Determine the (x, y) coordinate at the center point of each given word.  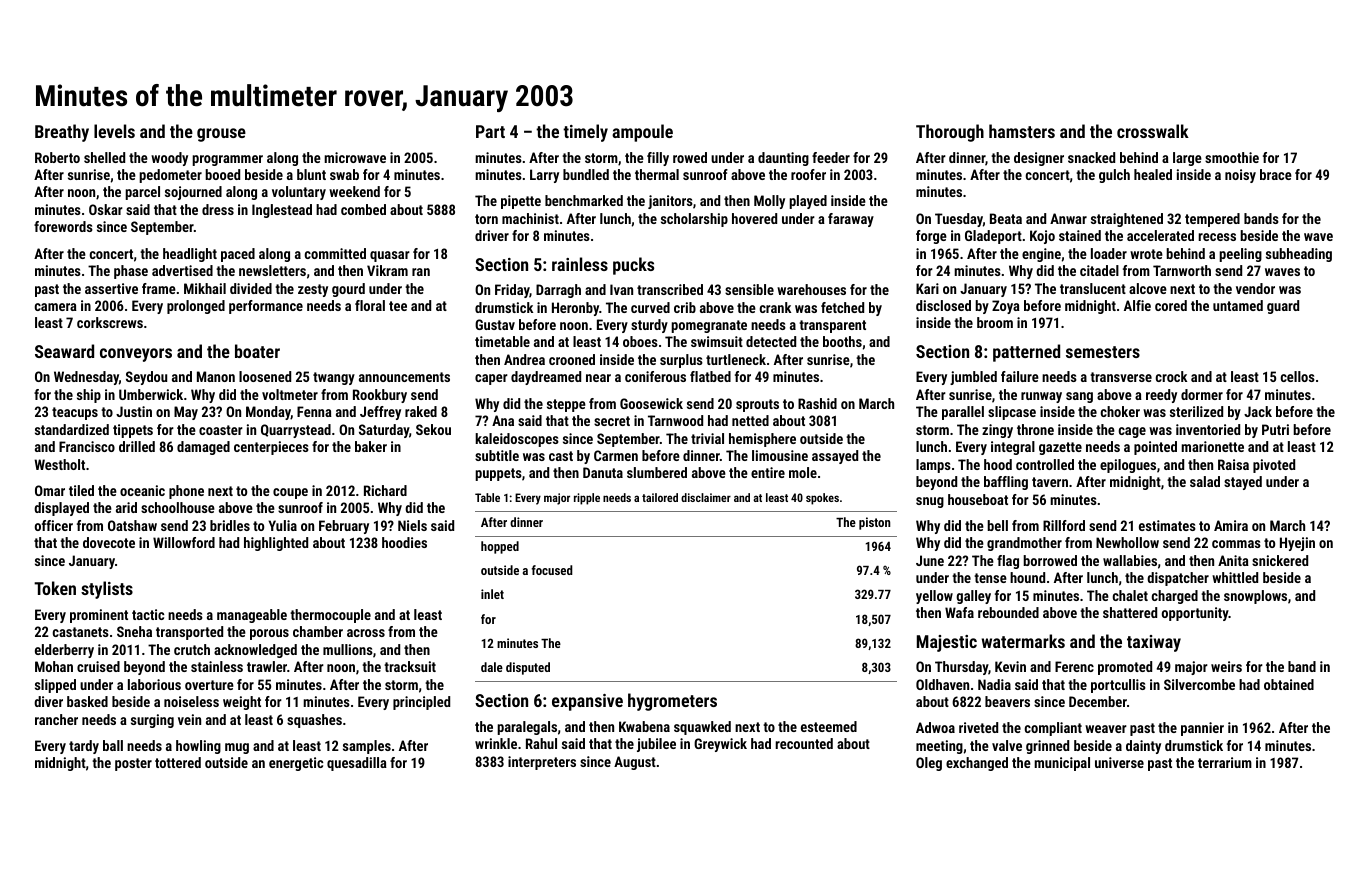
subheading (1299, 255)
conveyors (136, 355)
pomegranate (709, 326)
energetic (296, 764)
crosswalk (1153, 131)
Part (490, 131)
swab (344, 174)
